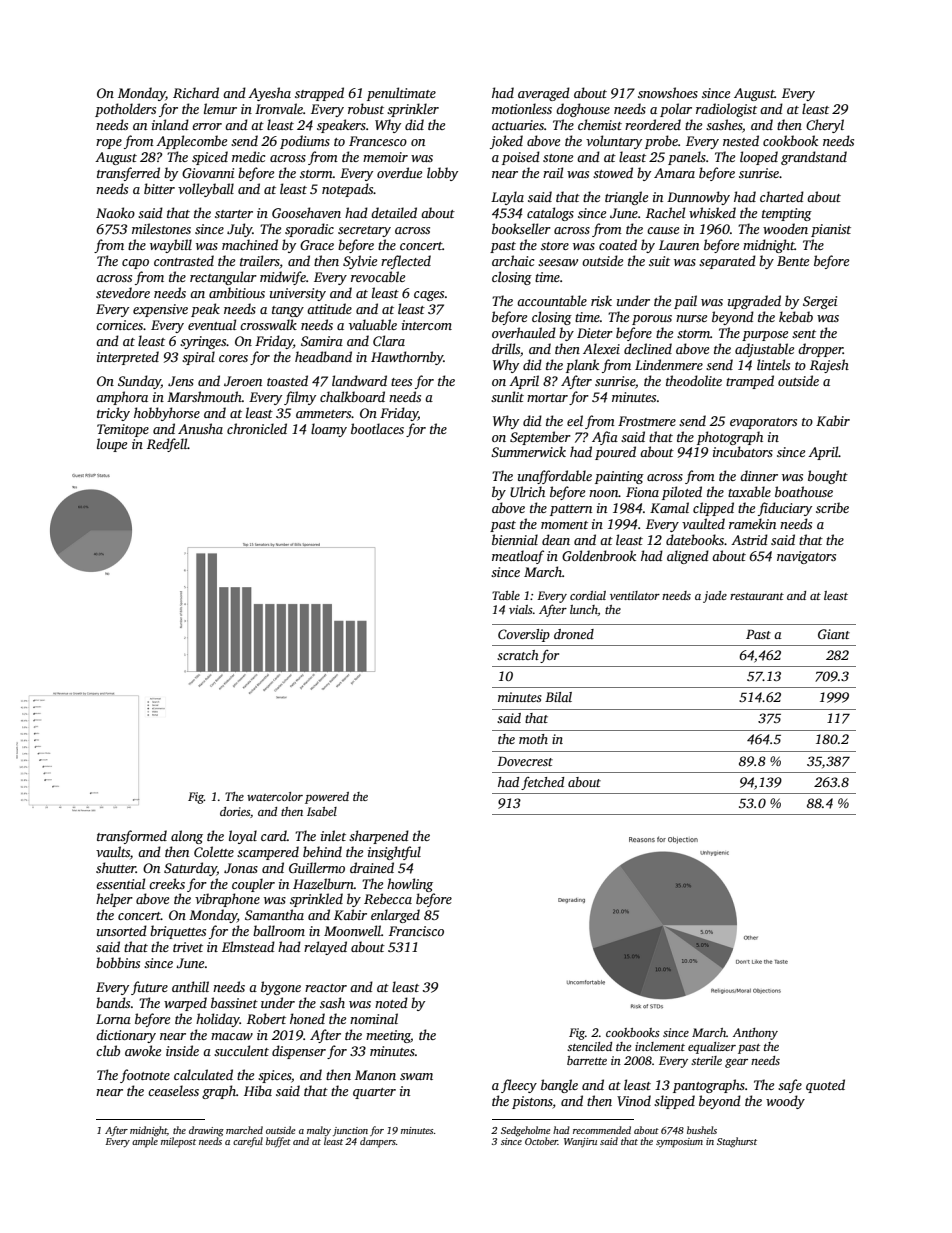 Image resolution: width=952 pixels, height=1233 pixels. What do you see at coordinates (112, 445) in the document?
I see `loupe` at bounding box center [112, 445].
